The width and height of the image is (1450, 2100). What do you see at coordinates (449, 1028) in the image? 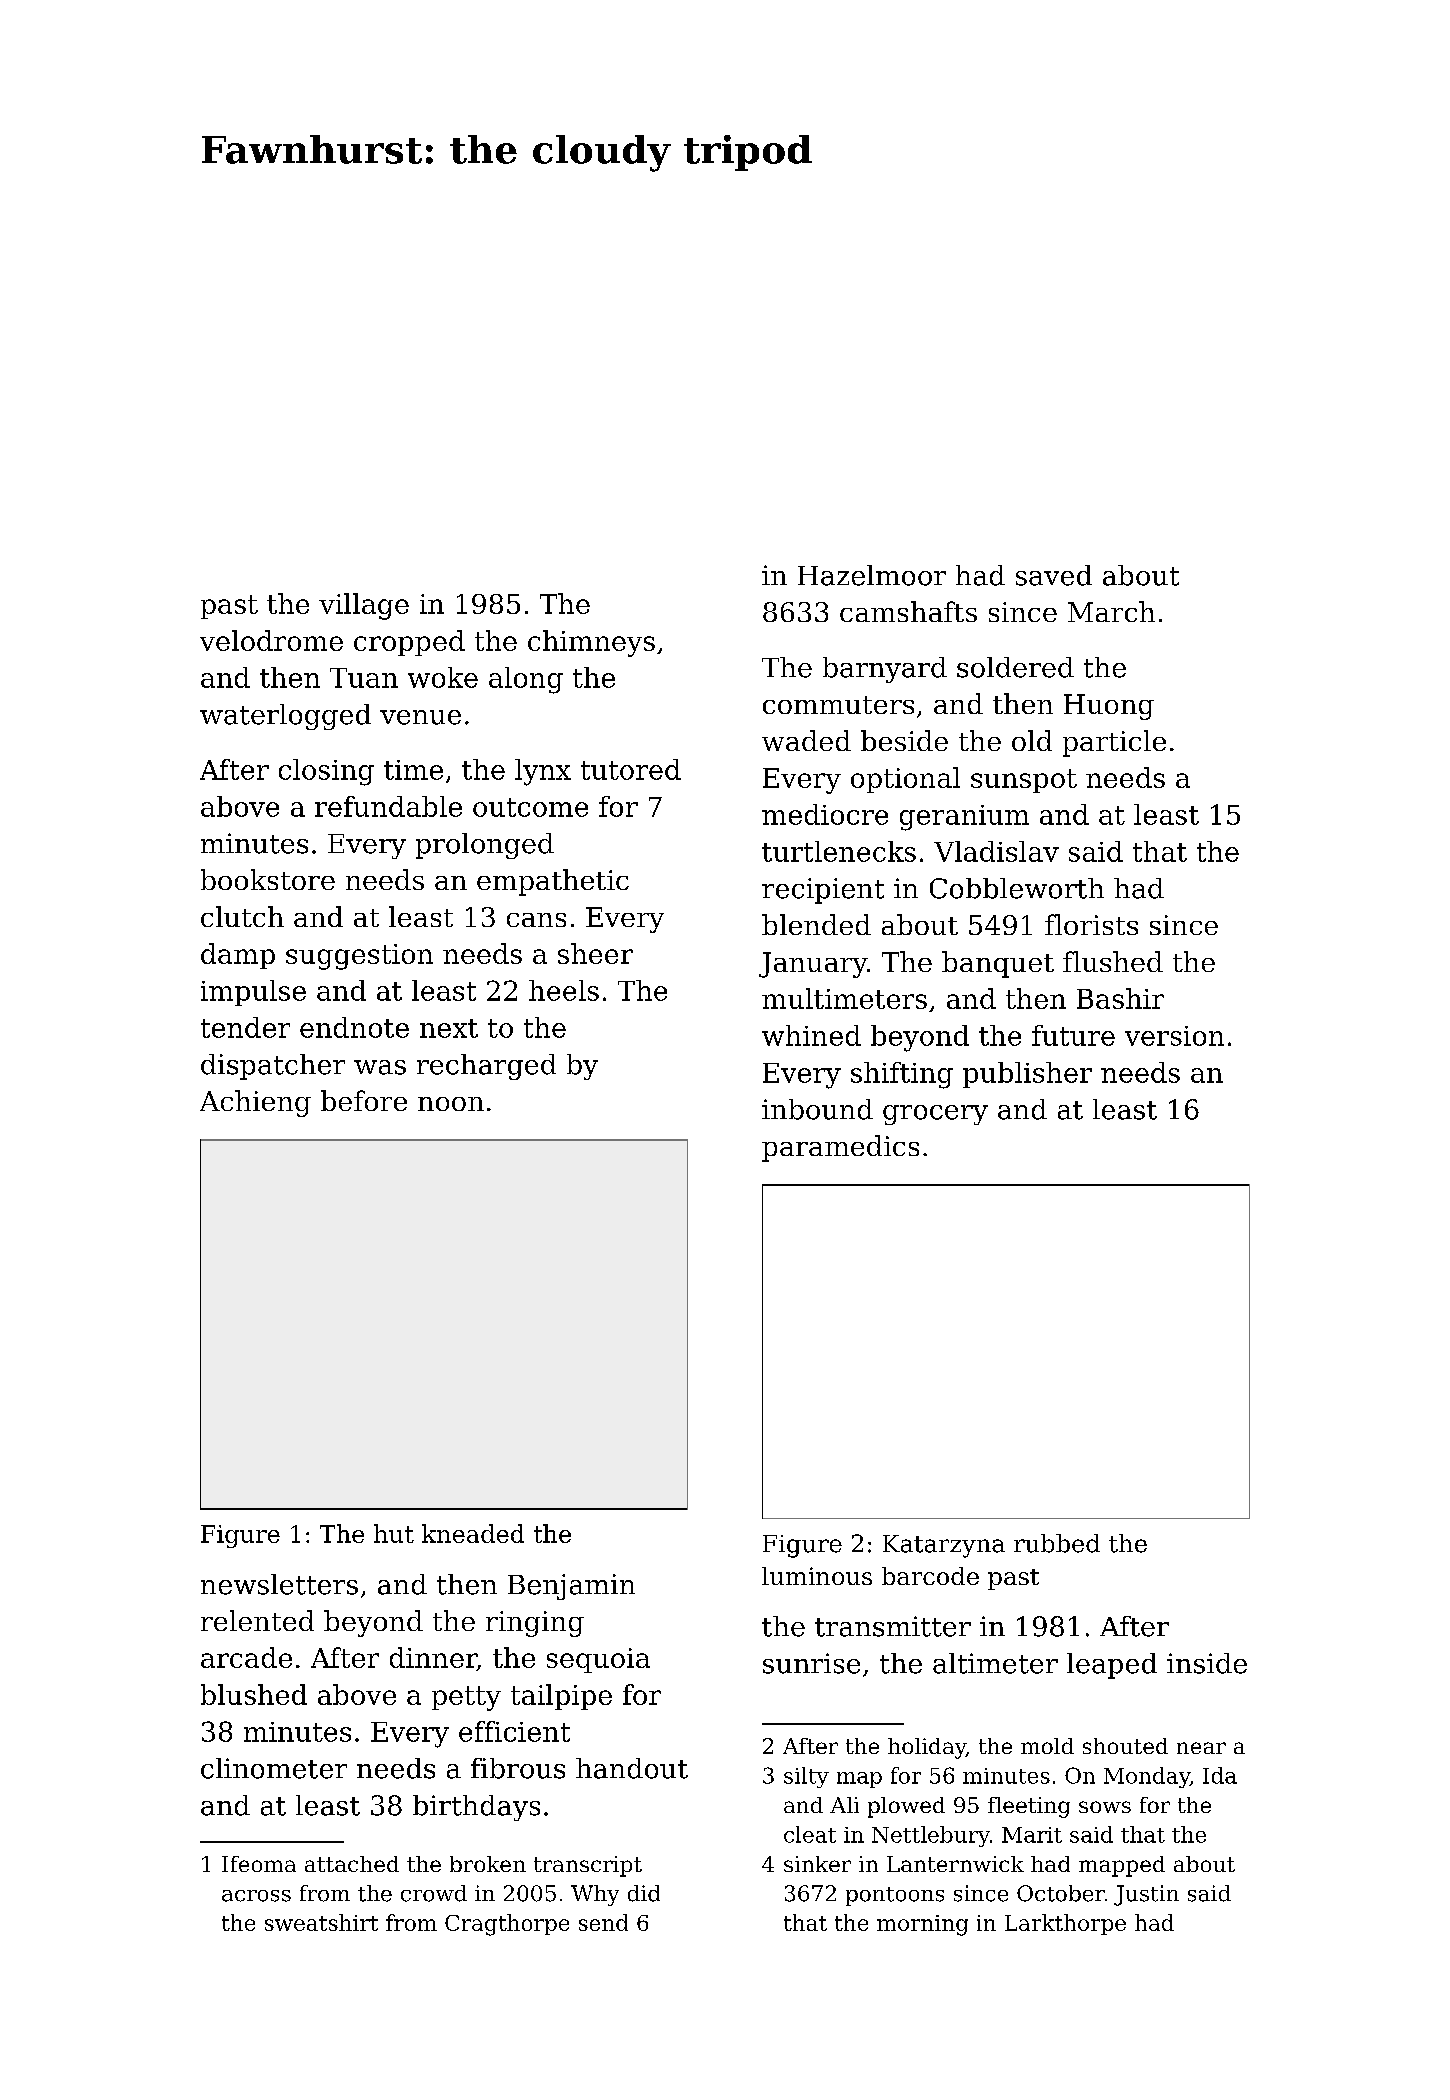
I see `next` at bounding box center [449, 1028].
